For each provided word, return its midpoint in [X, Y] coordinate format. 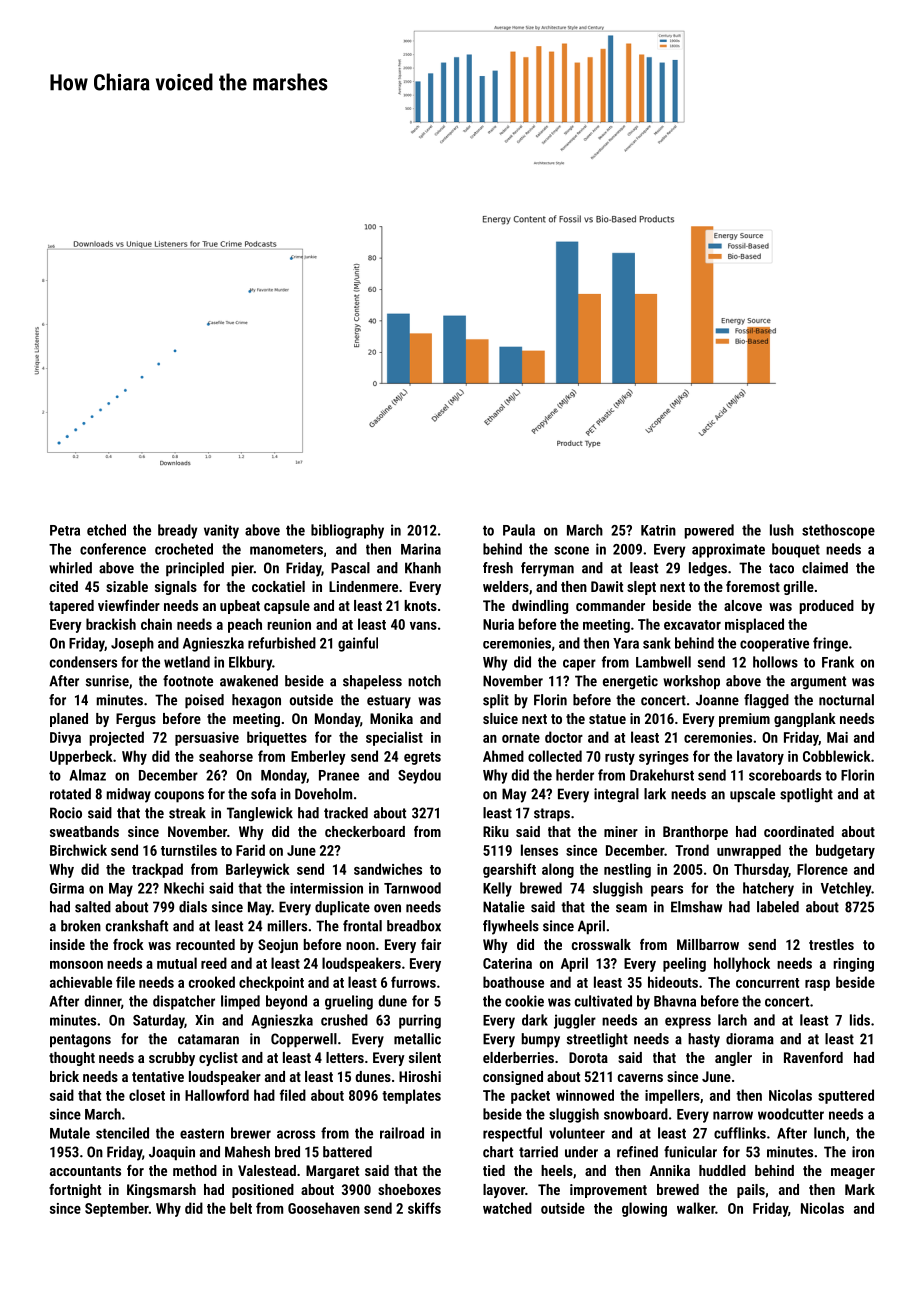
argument [818, 683]
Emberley [318, 757]
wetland [187, 662]
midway [129, 795]
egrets [422, 758]
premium [744, 720]
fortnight [75, 1191]
